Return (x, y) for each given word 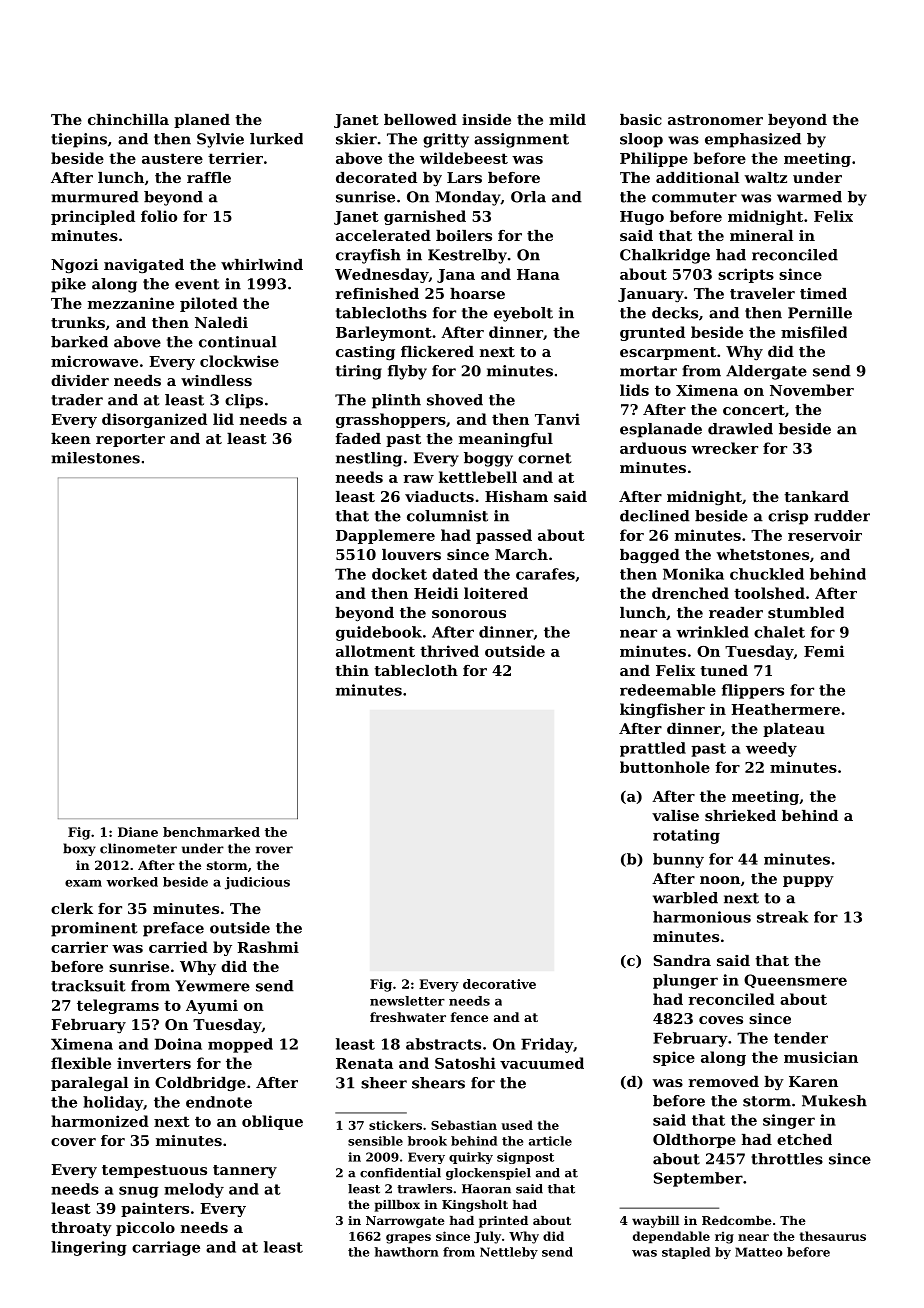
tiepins (79, 140)
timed (823, 293)
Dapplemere (385, 536)
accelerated (383, 235)
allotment (375, 651)
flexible (81, 1063)
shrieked (740, 815)
